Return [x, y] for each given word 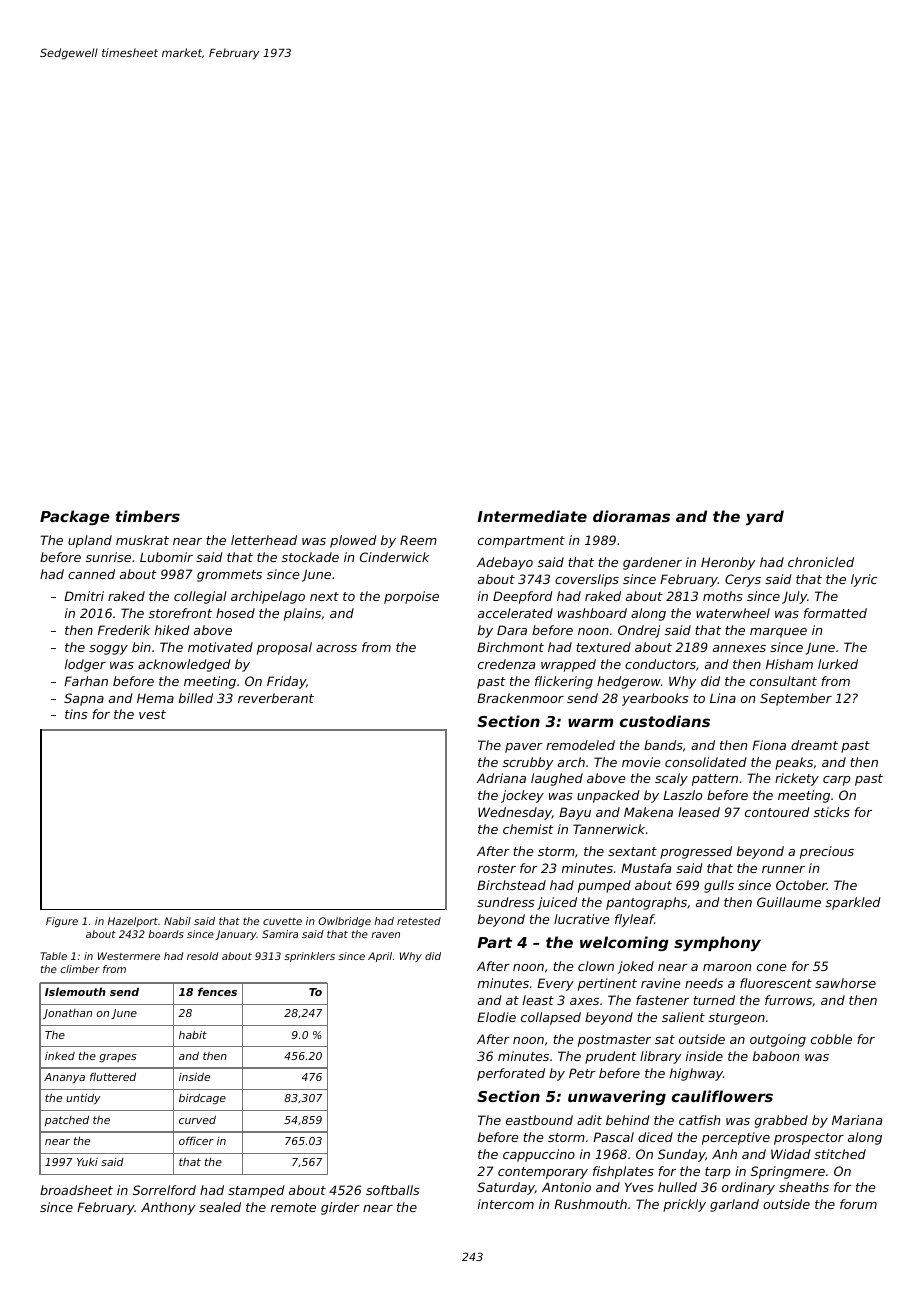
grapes [118, 1058]
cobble [831, 1039]
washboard [592, 613]
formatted [835, 613]
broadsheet [76, 1190]
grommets [229, 576]
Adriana [501, 778]
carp [837, 781]
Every [555, 984]
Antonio [566, 1187]
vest [152, 714]
